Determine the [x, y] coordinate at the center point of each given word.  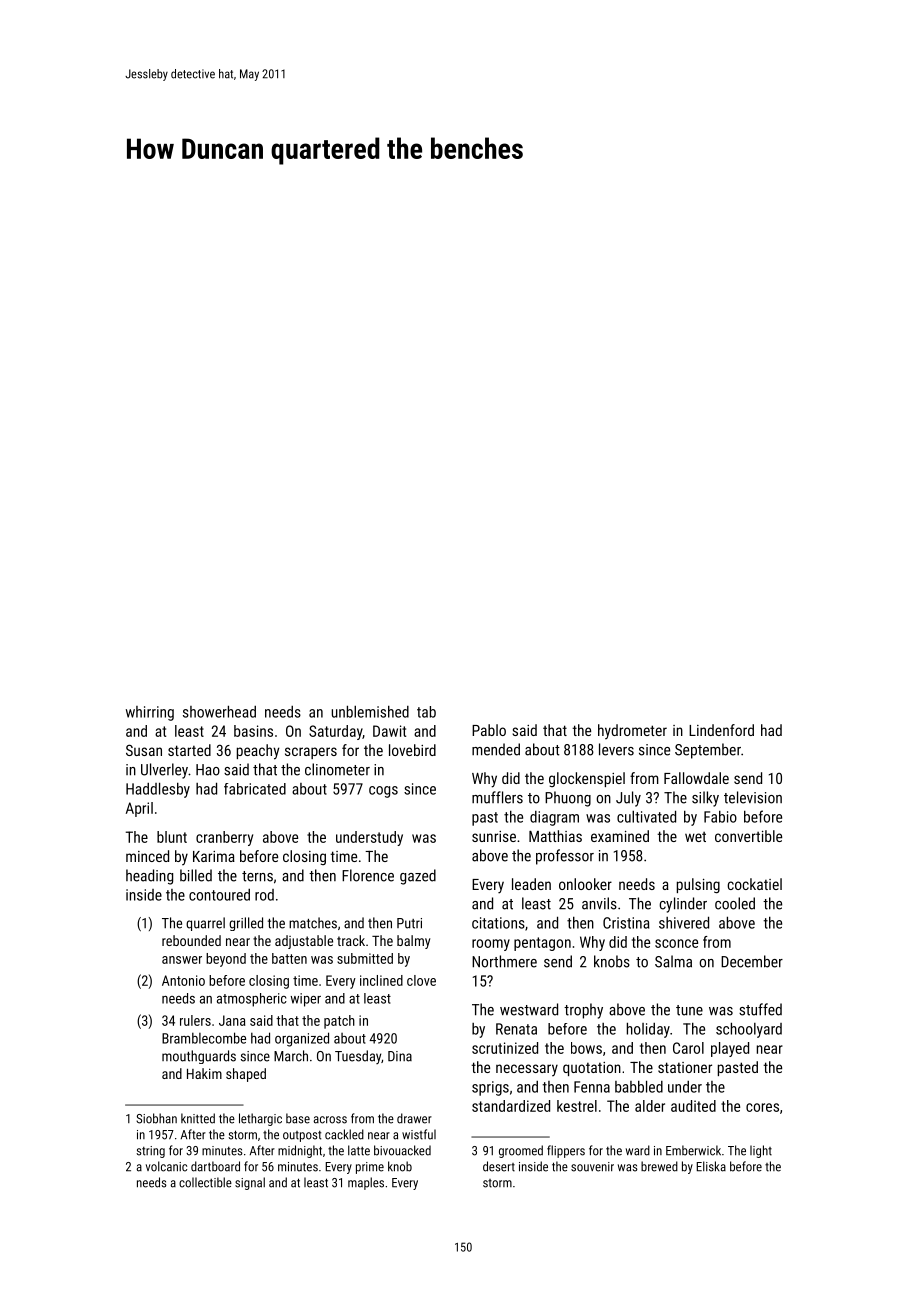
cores [762, 1107]
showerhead [219, 711]
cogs [383, 792]
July [628, 799]
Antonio [183, 980]
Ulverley [164, 771]
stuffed [760, 1009]
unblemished [370, 711]
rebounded [191, 940]
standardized [511, 1106]
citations [498, 923]
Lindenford [721, 730]
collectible [205, 1182]
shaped [246, 1075]
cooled [735, 903]
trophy [583, 1011]
